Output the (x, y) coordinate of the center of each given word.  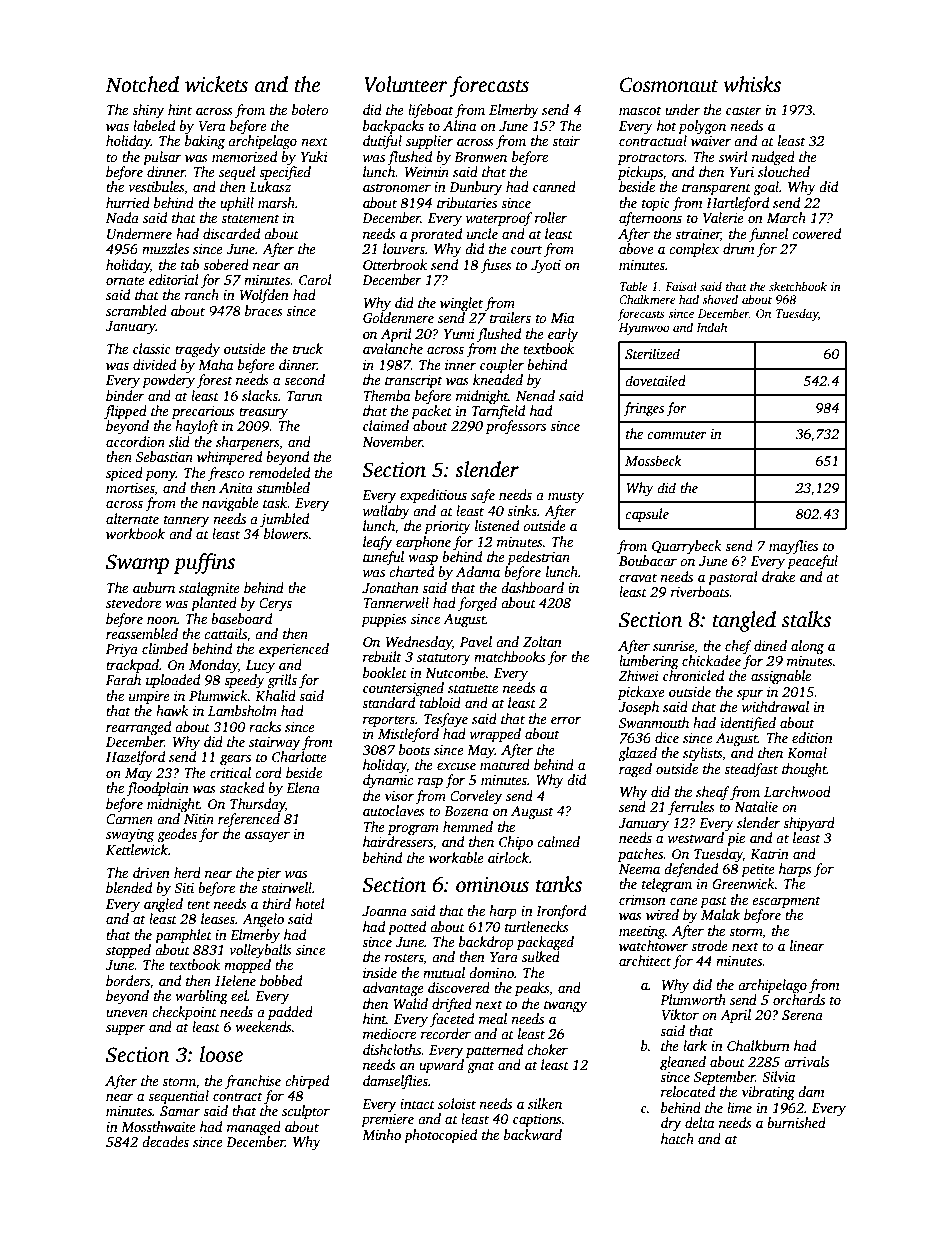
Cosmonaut (669, 85)
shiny (148, 111)
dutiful (382, 142)
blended (129, 887)
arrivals (806, 1061)
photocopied (440, 1136)
